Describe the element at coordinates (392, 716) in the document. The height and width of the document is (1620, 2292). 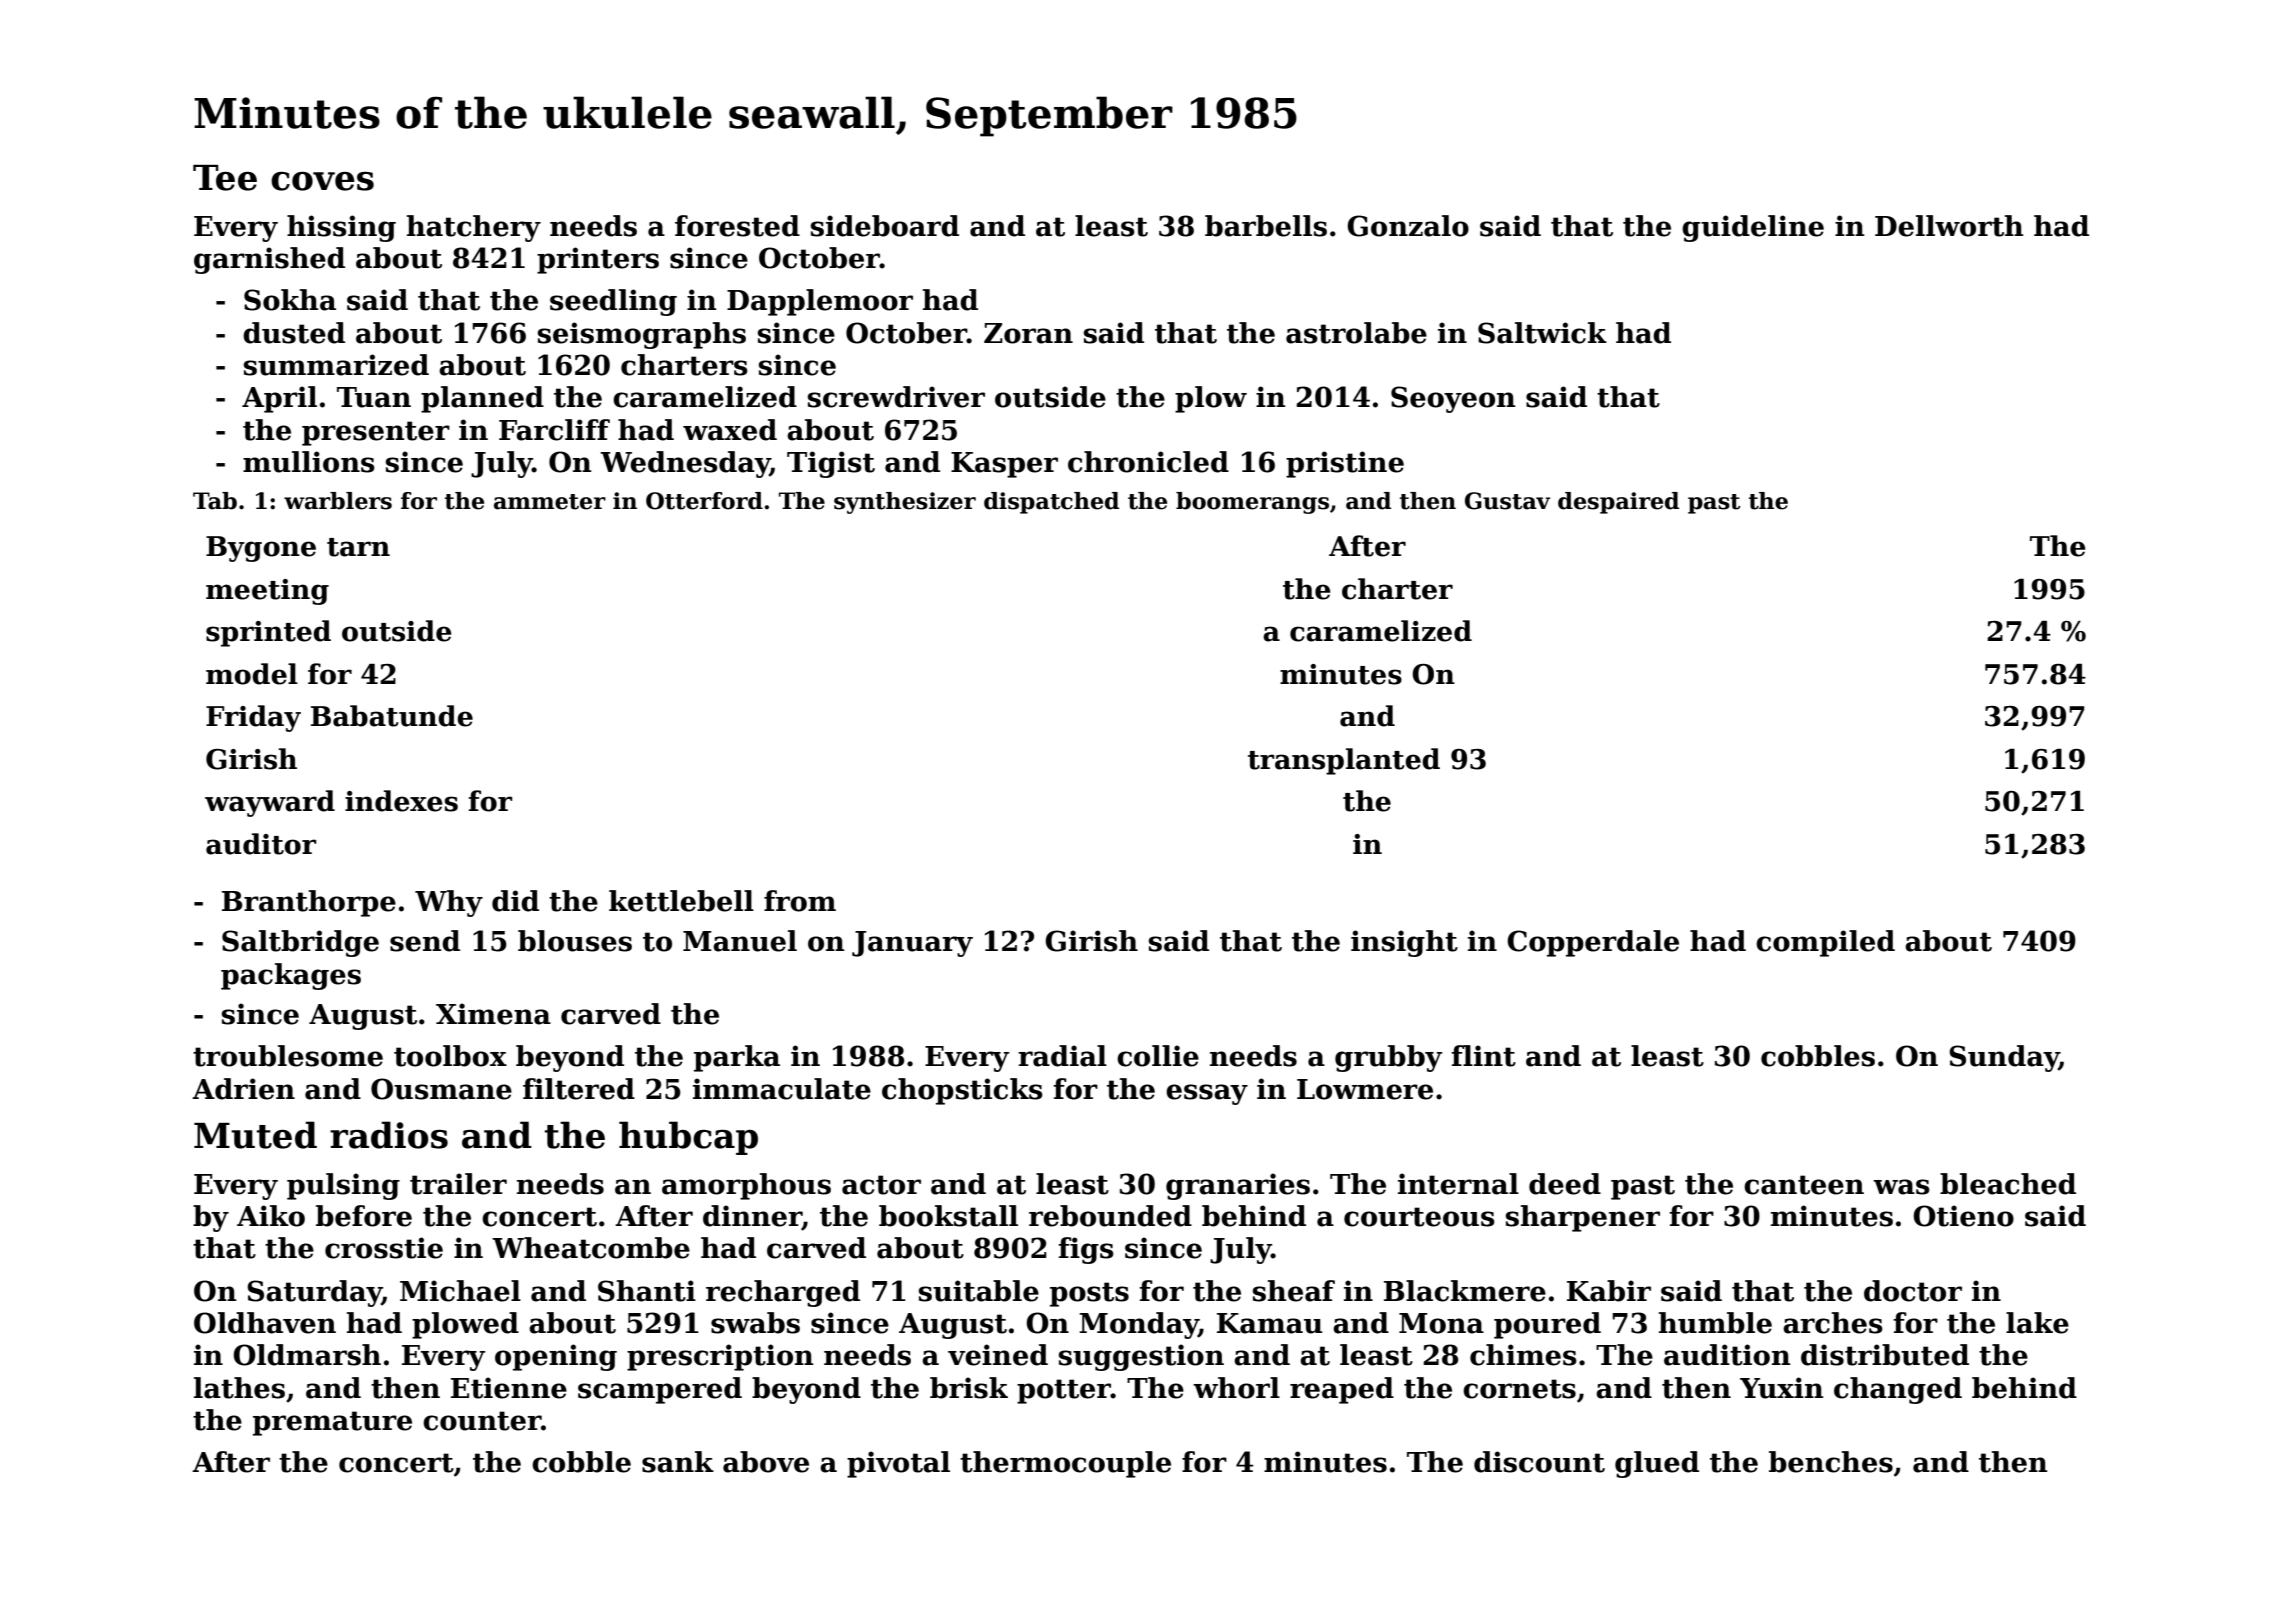
I see `Babatunde` at that location.
